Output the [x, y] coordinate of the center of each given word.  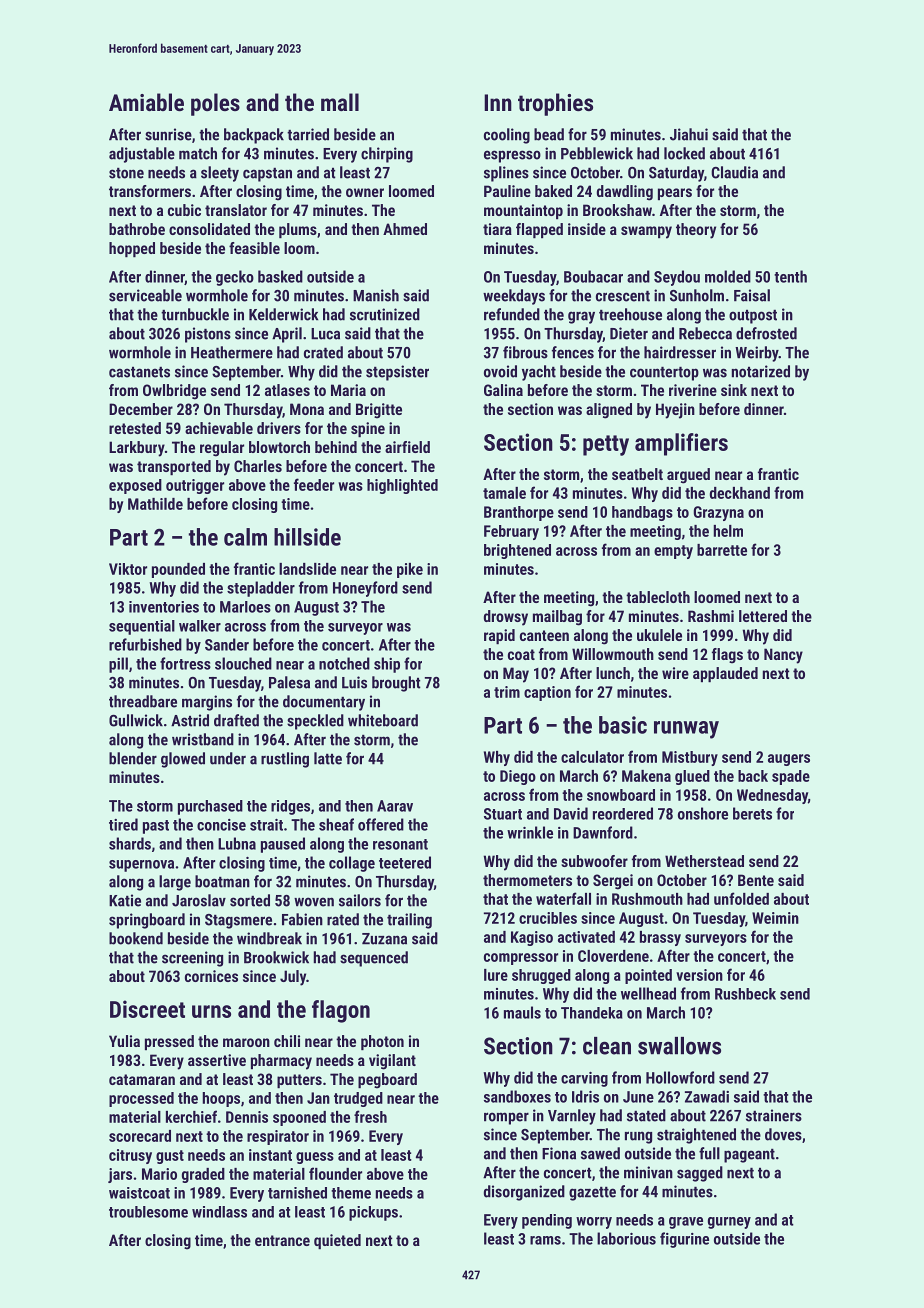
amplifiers [681, 444]
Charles [258, 466]
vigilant [392, 1062]
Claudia [734, 172]
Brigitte [379, 411]
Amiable [146, 102]
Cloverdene [613, 956]
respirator [278, 1137]
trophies [555, 104]
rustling [285, 760]
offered [381, 824]
